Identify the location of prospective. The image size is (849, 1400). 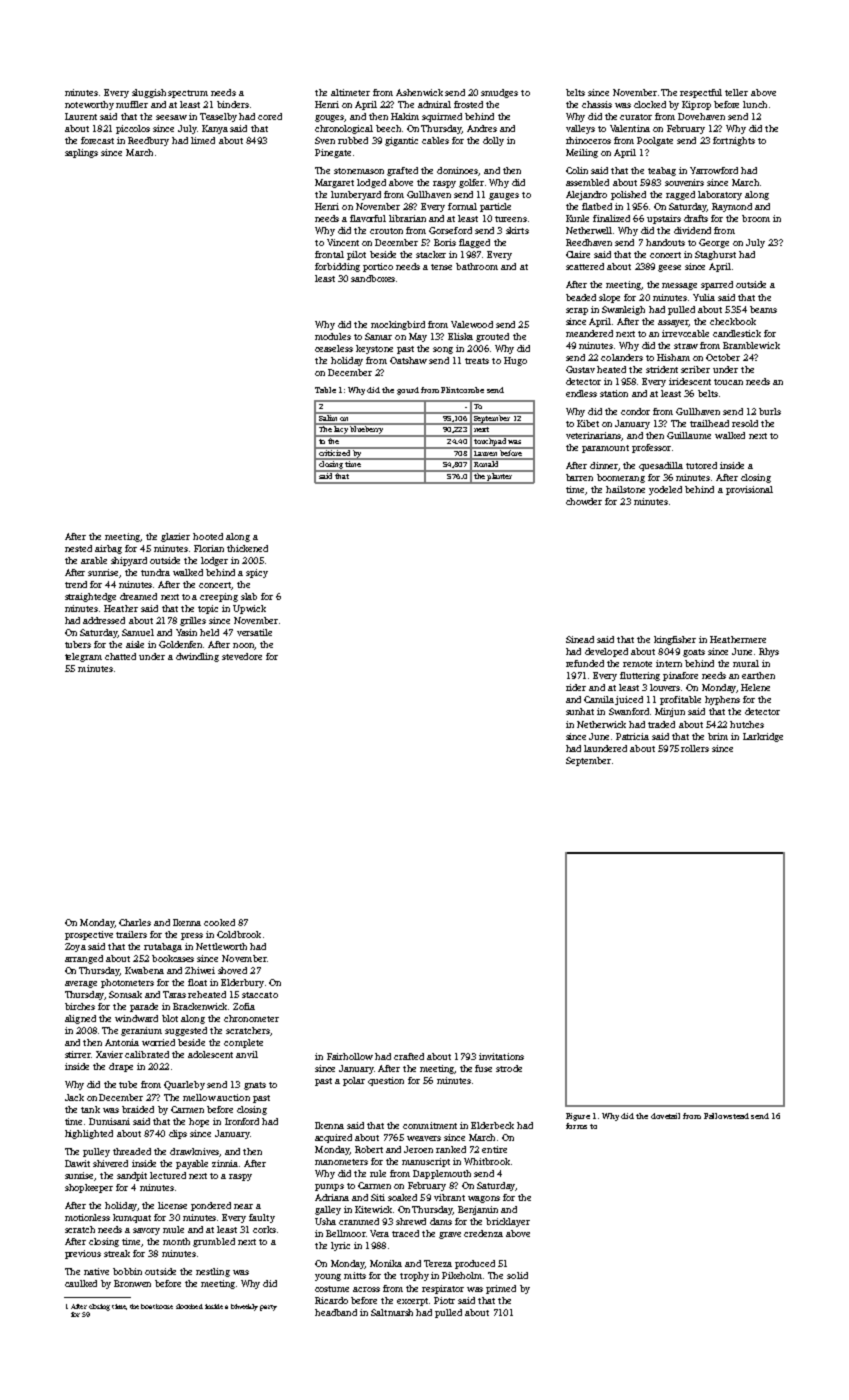
(89, 935).
